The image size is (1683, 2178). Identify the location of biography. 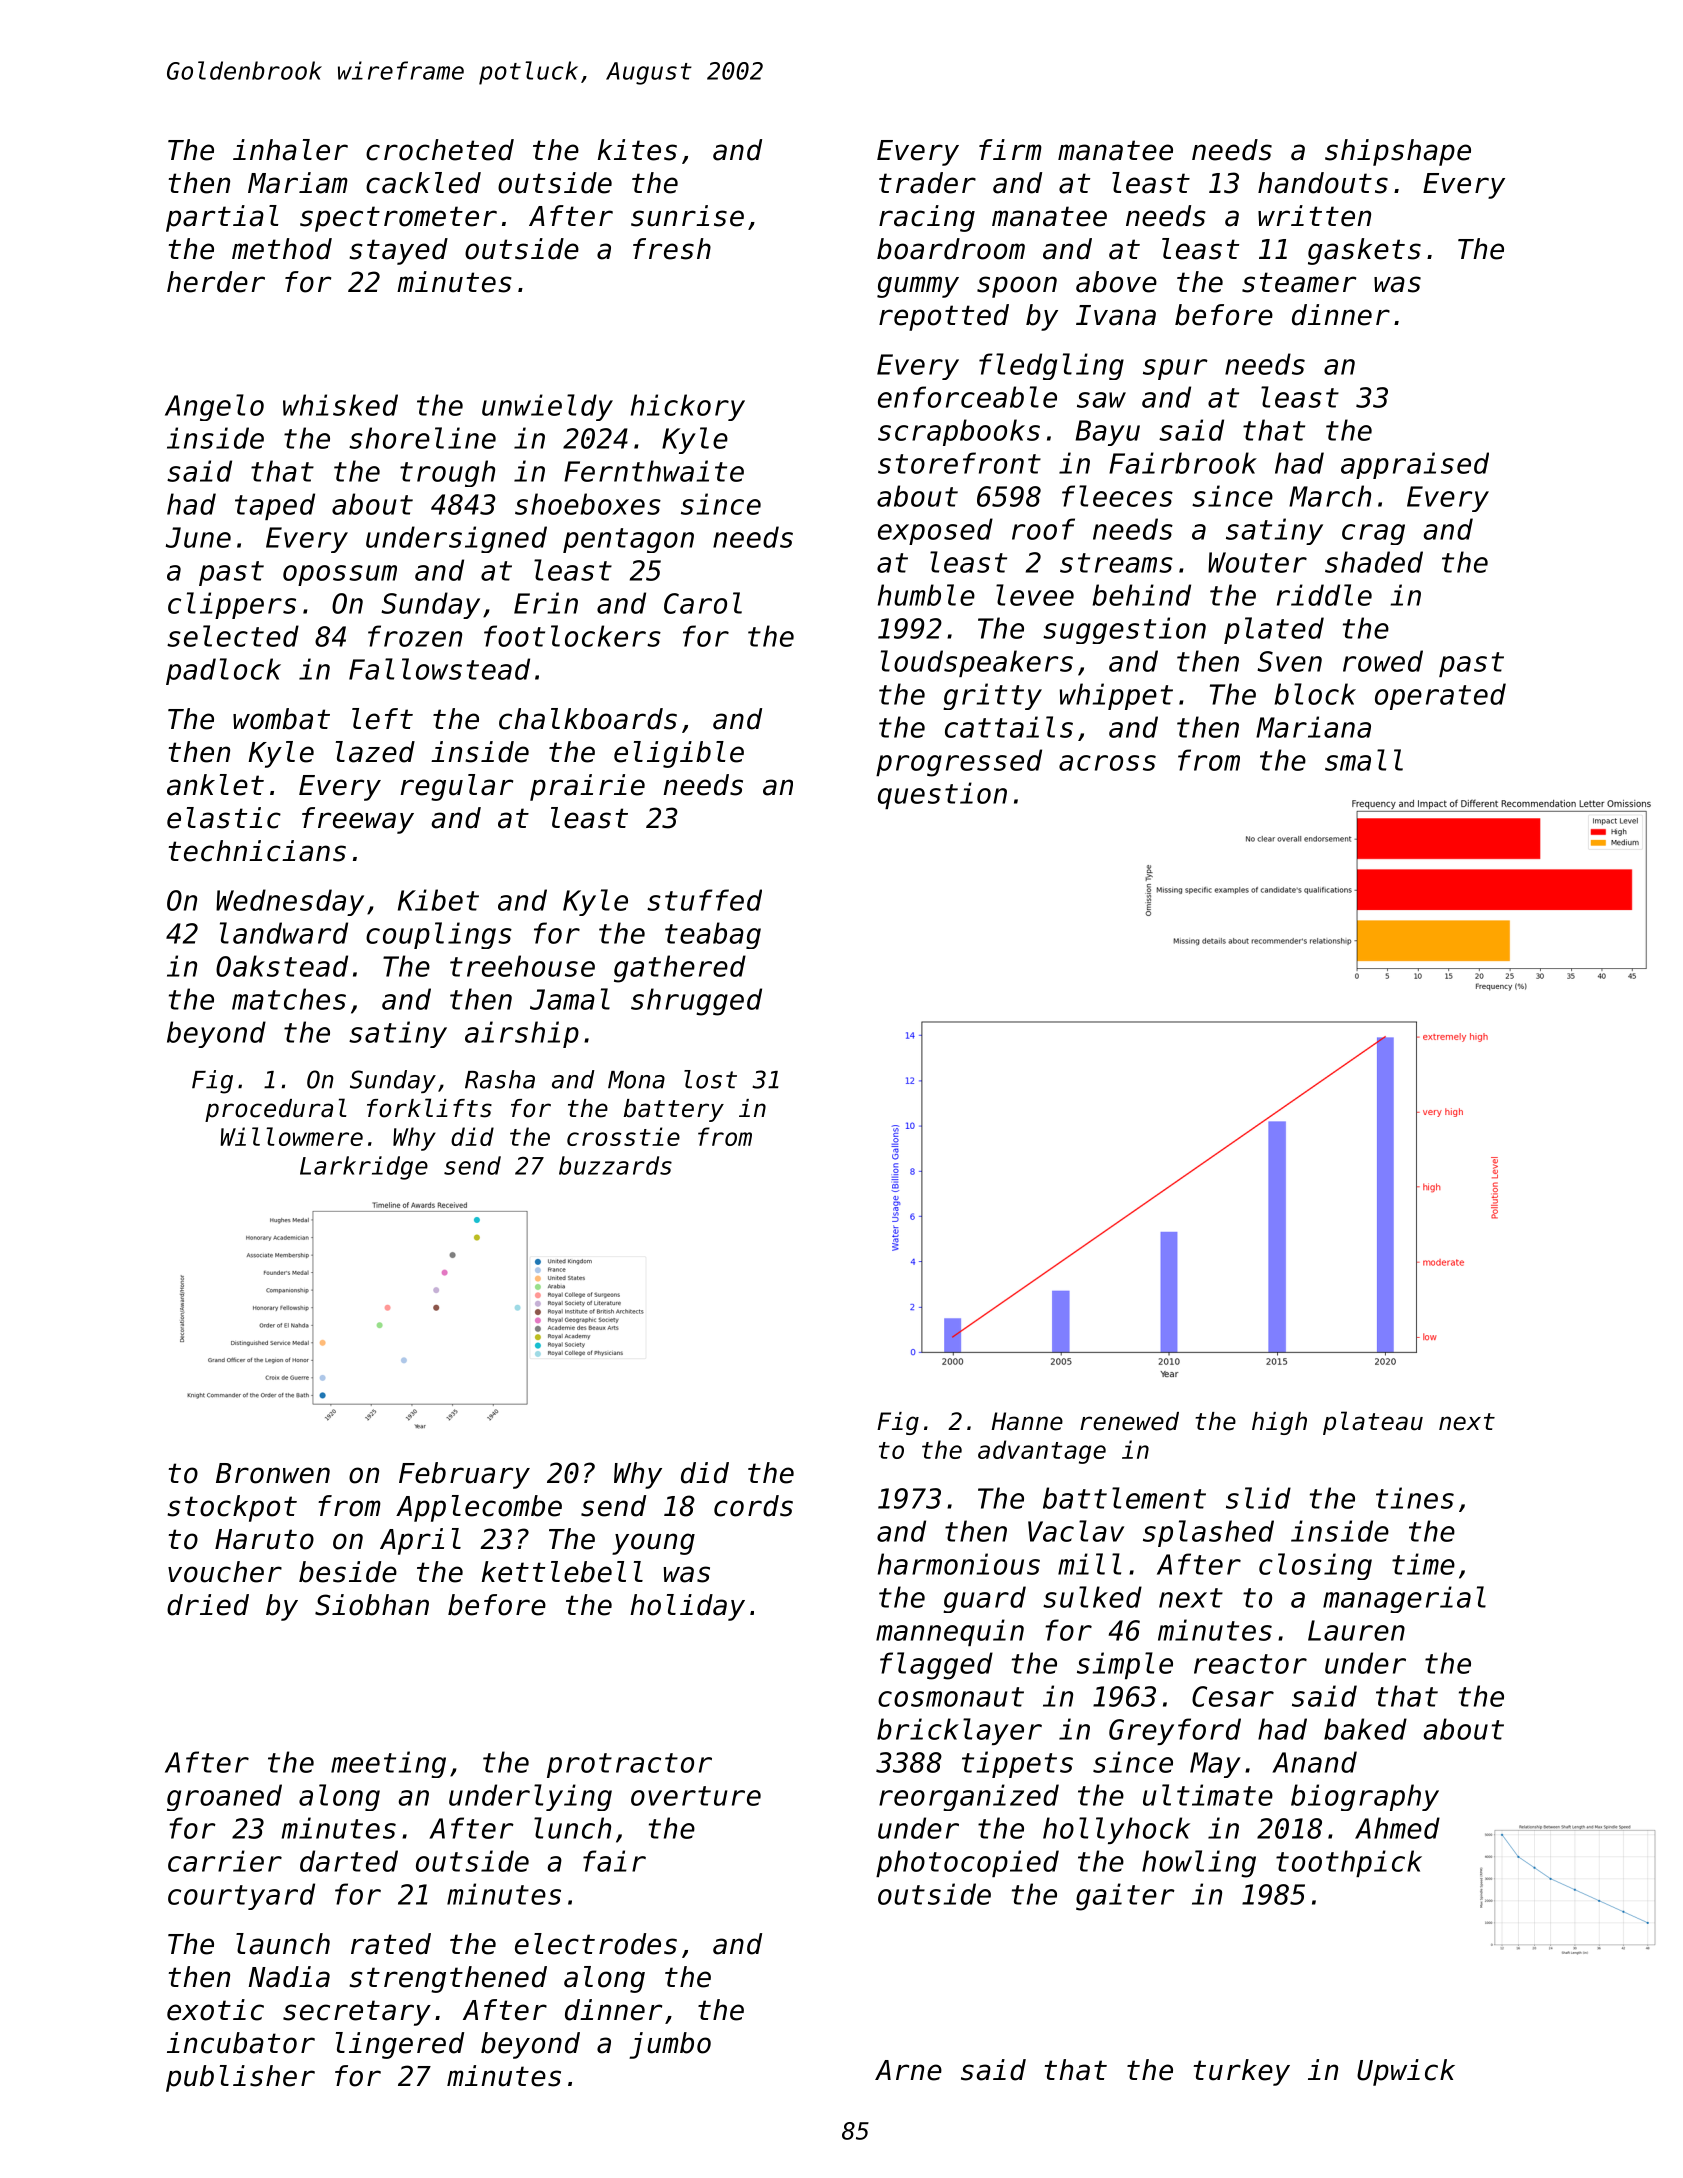
(1365, 1797).
